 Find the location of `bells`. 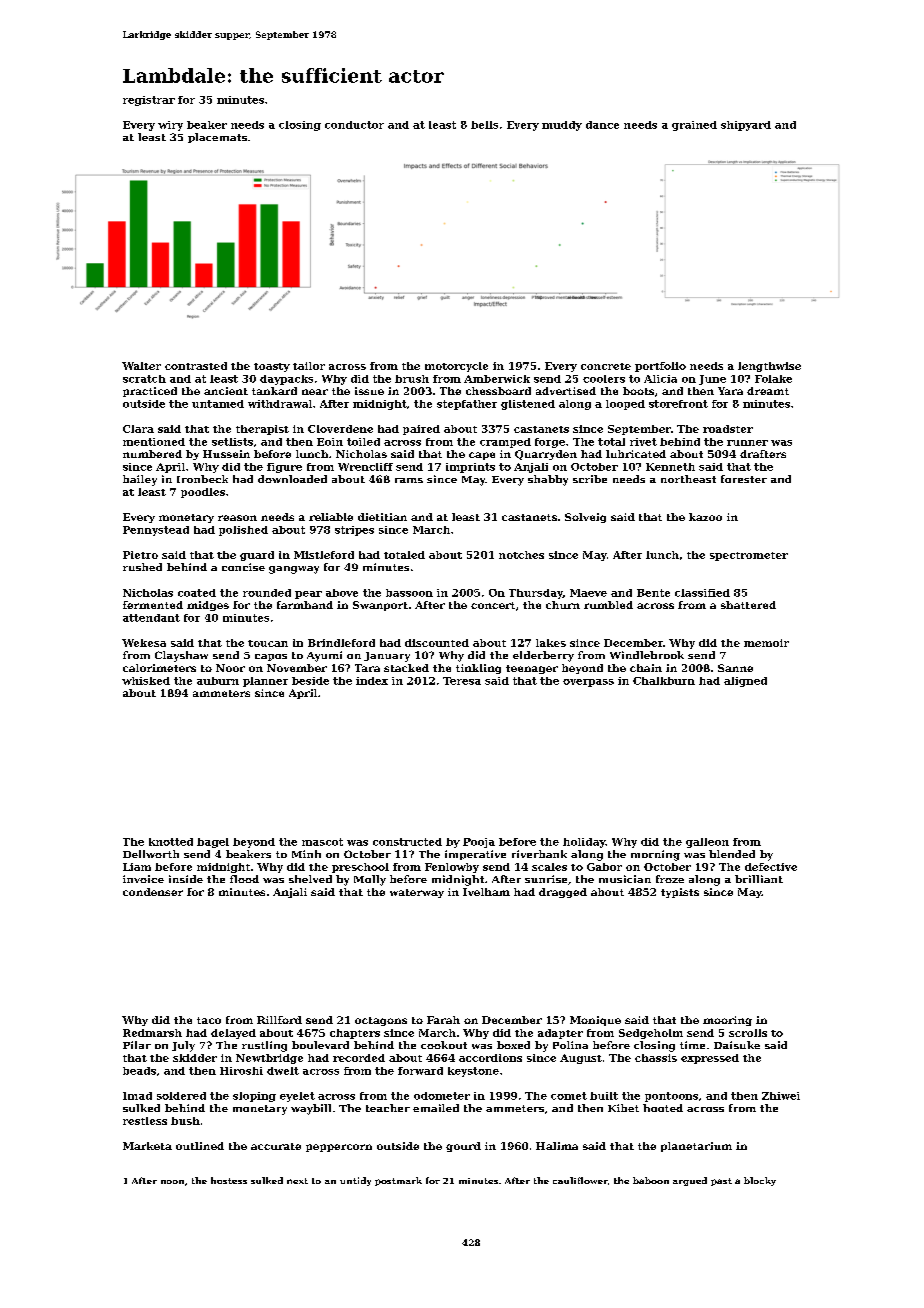

bells is located at coordinates (484, 125).
